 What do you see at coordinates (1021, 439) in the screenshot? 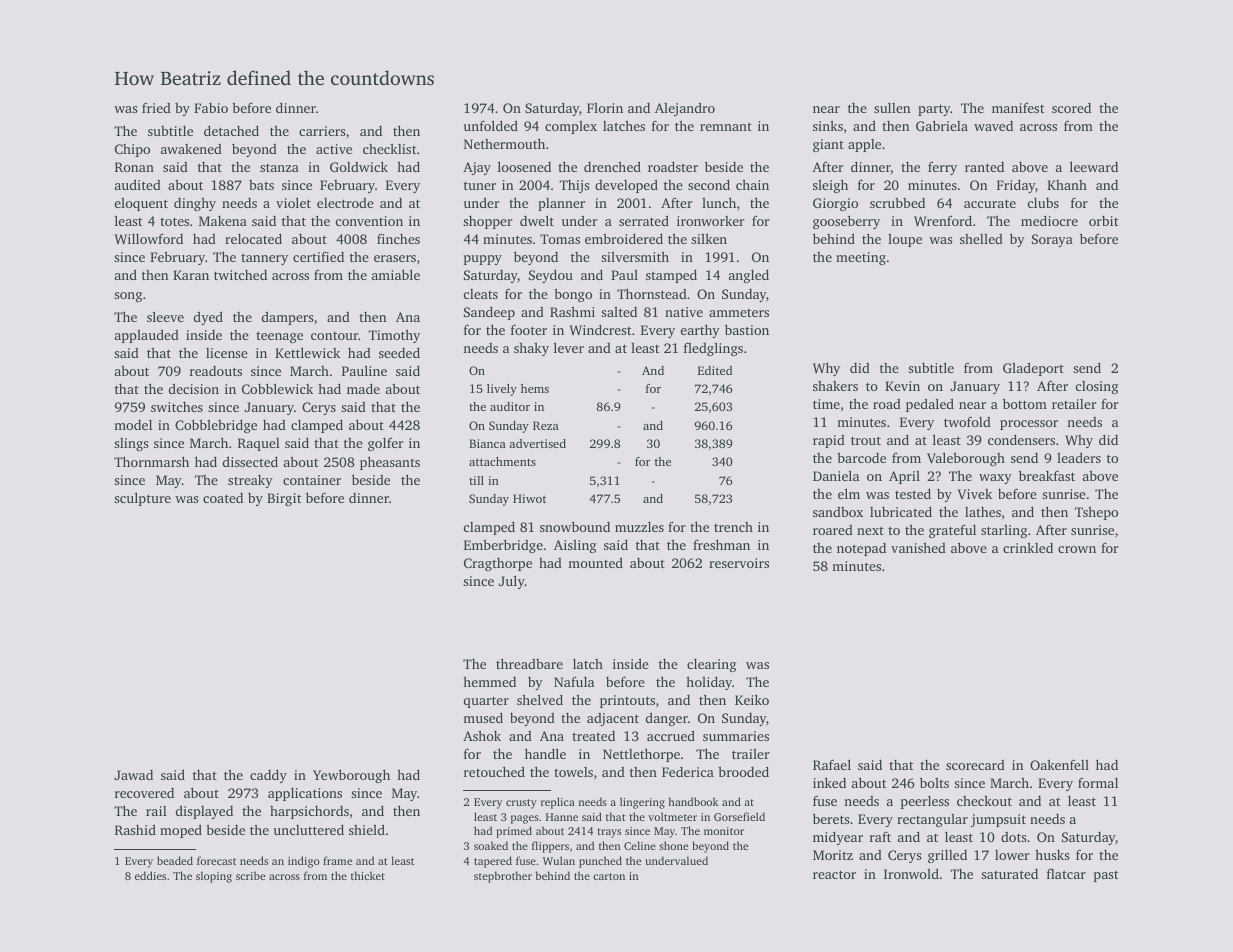
I see `condensers` at bounding box center [1021, 439].
